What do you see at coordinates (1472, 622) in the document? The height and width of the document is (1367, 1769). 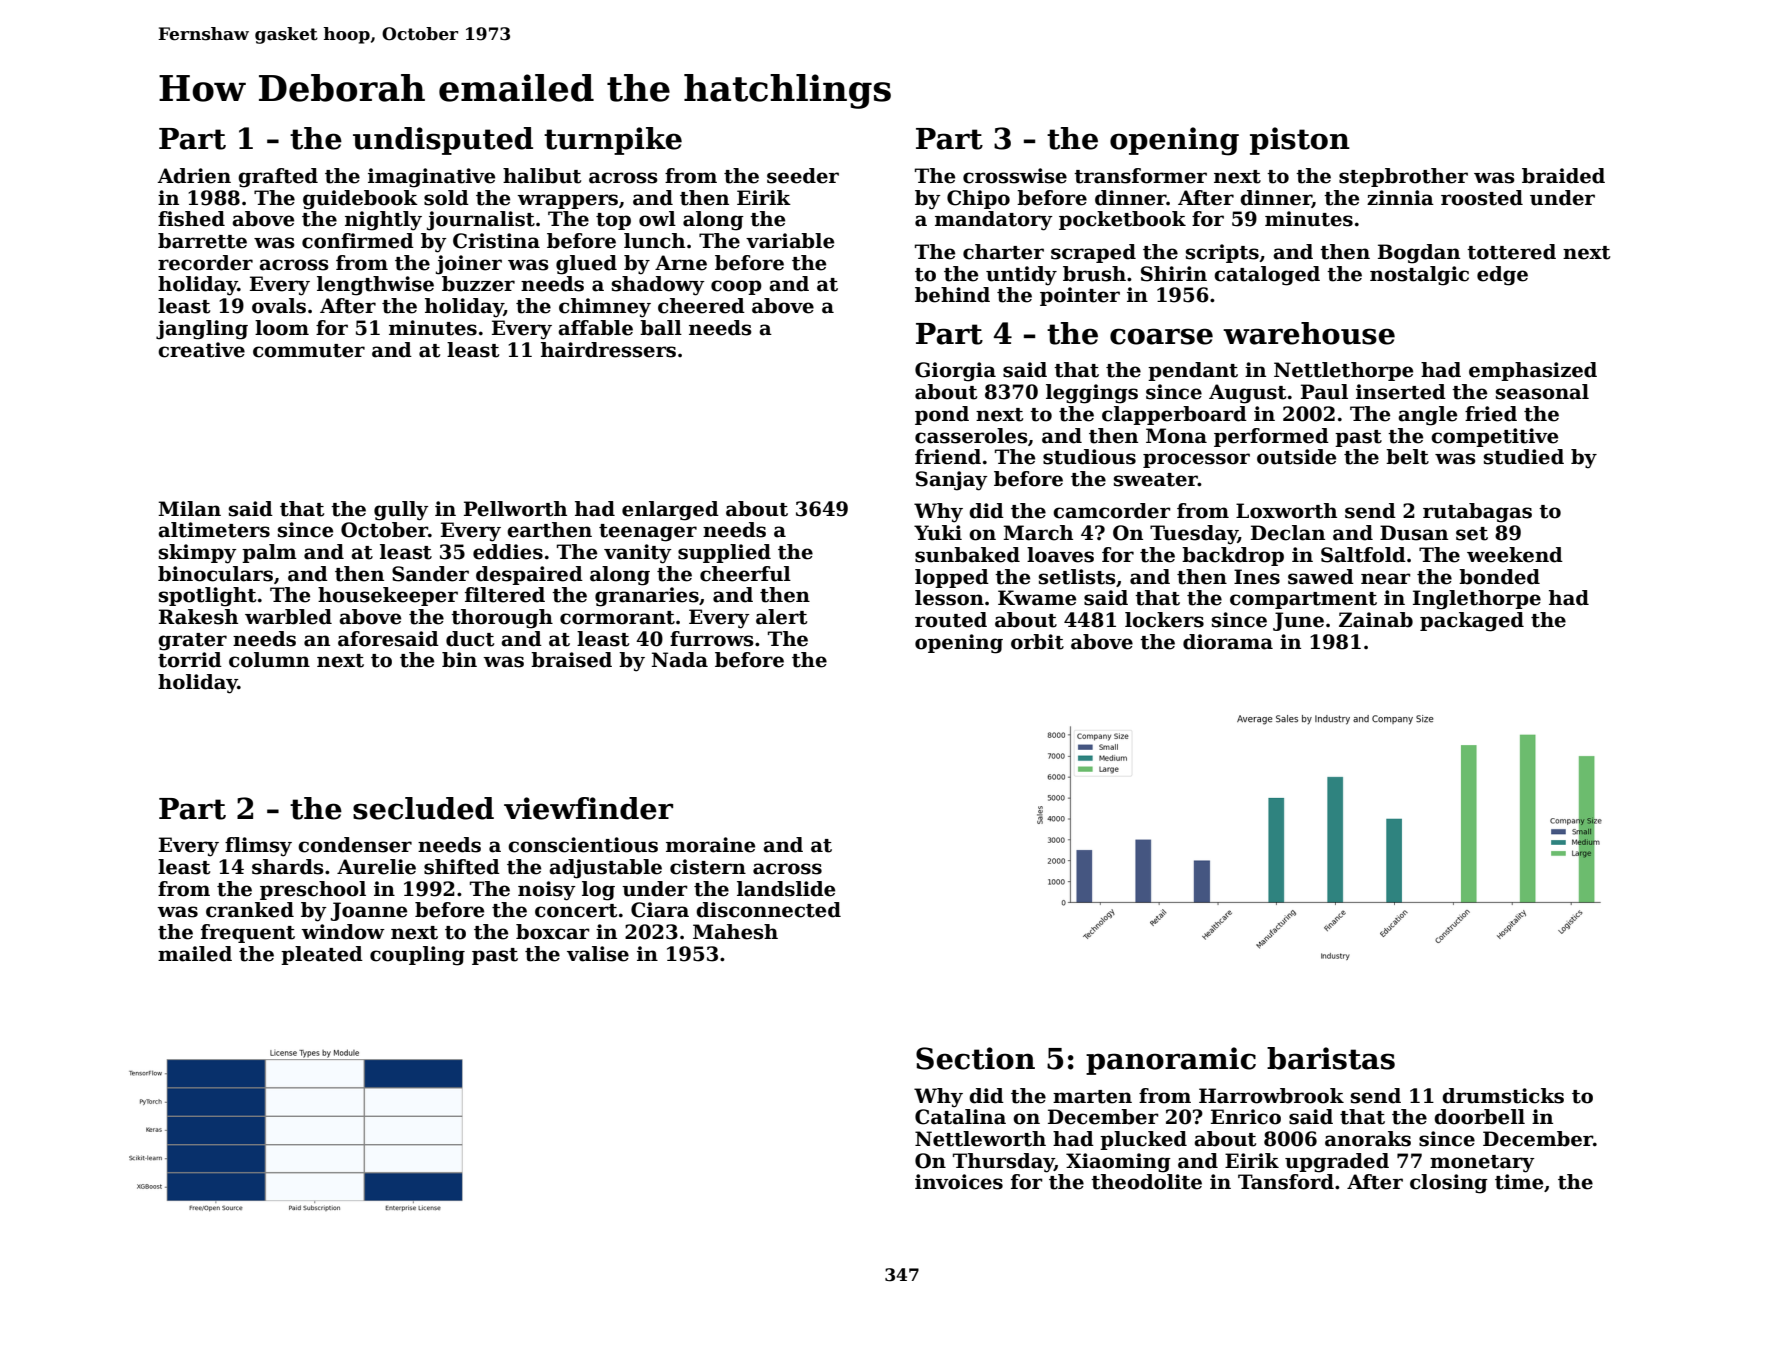 I see `packaged` at bounding box center [1472, 622].
